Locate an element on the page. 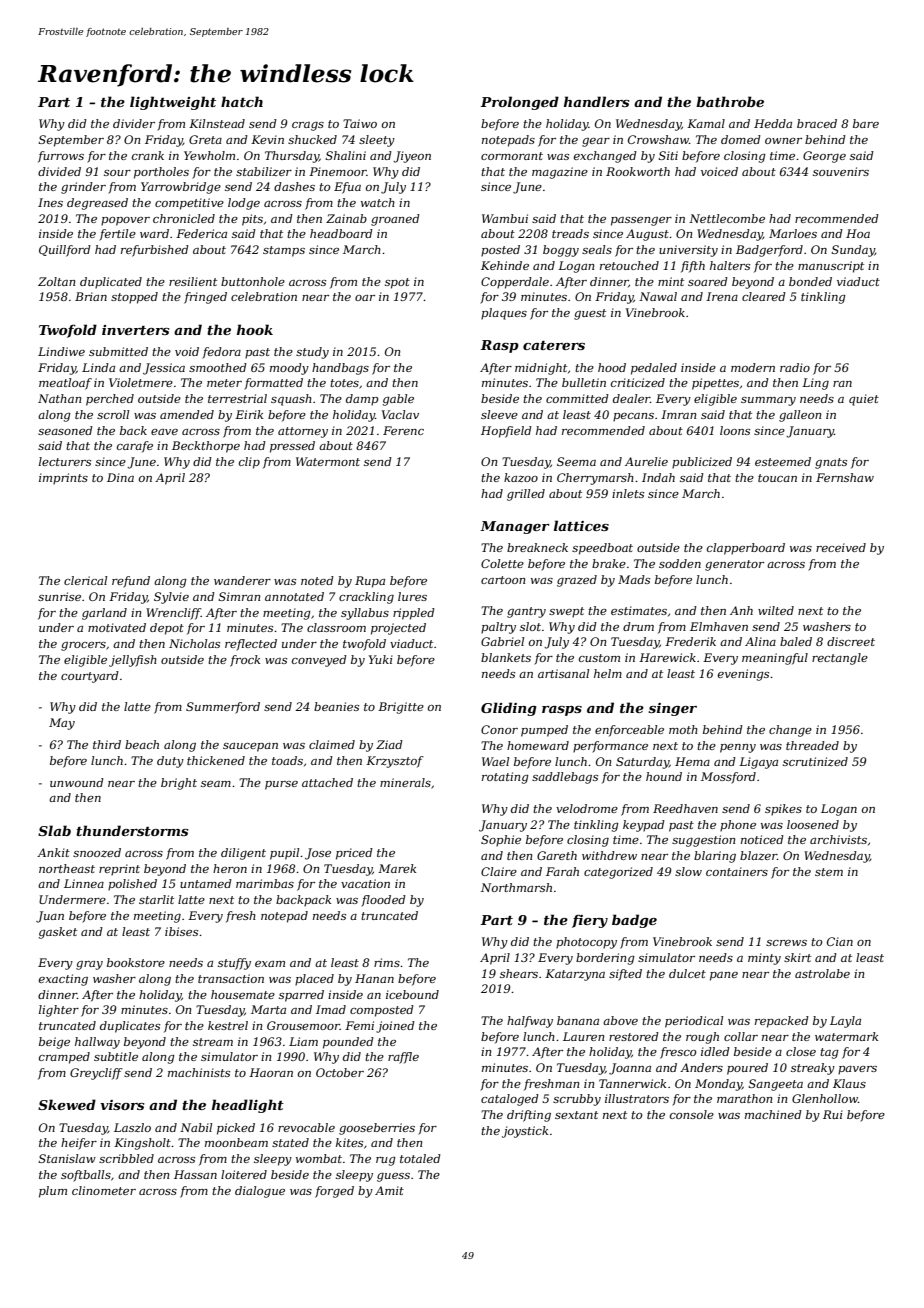  sodden is located at coordinates (680, 563).
